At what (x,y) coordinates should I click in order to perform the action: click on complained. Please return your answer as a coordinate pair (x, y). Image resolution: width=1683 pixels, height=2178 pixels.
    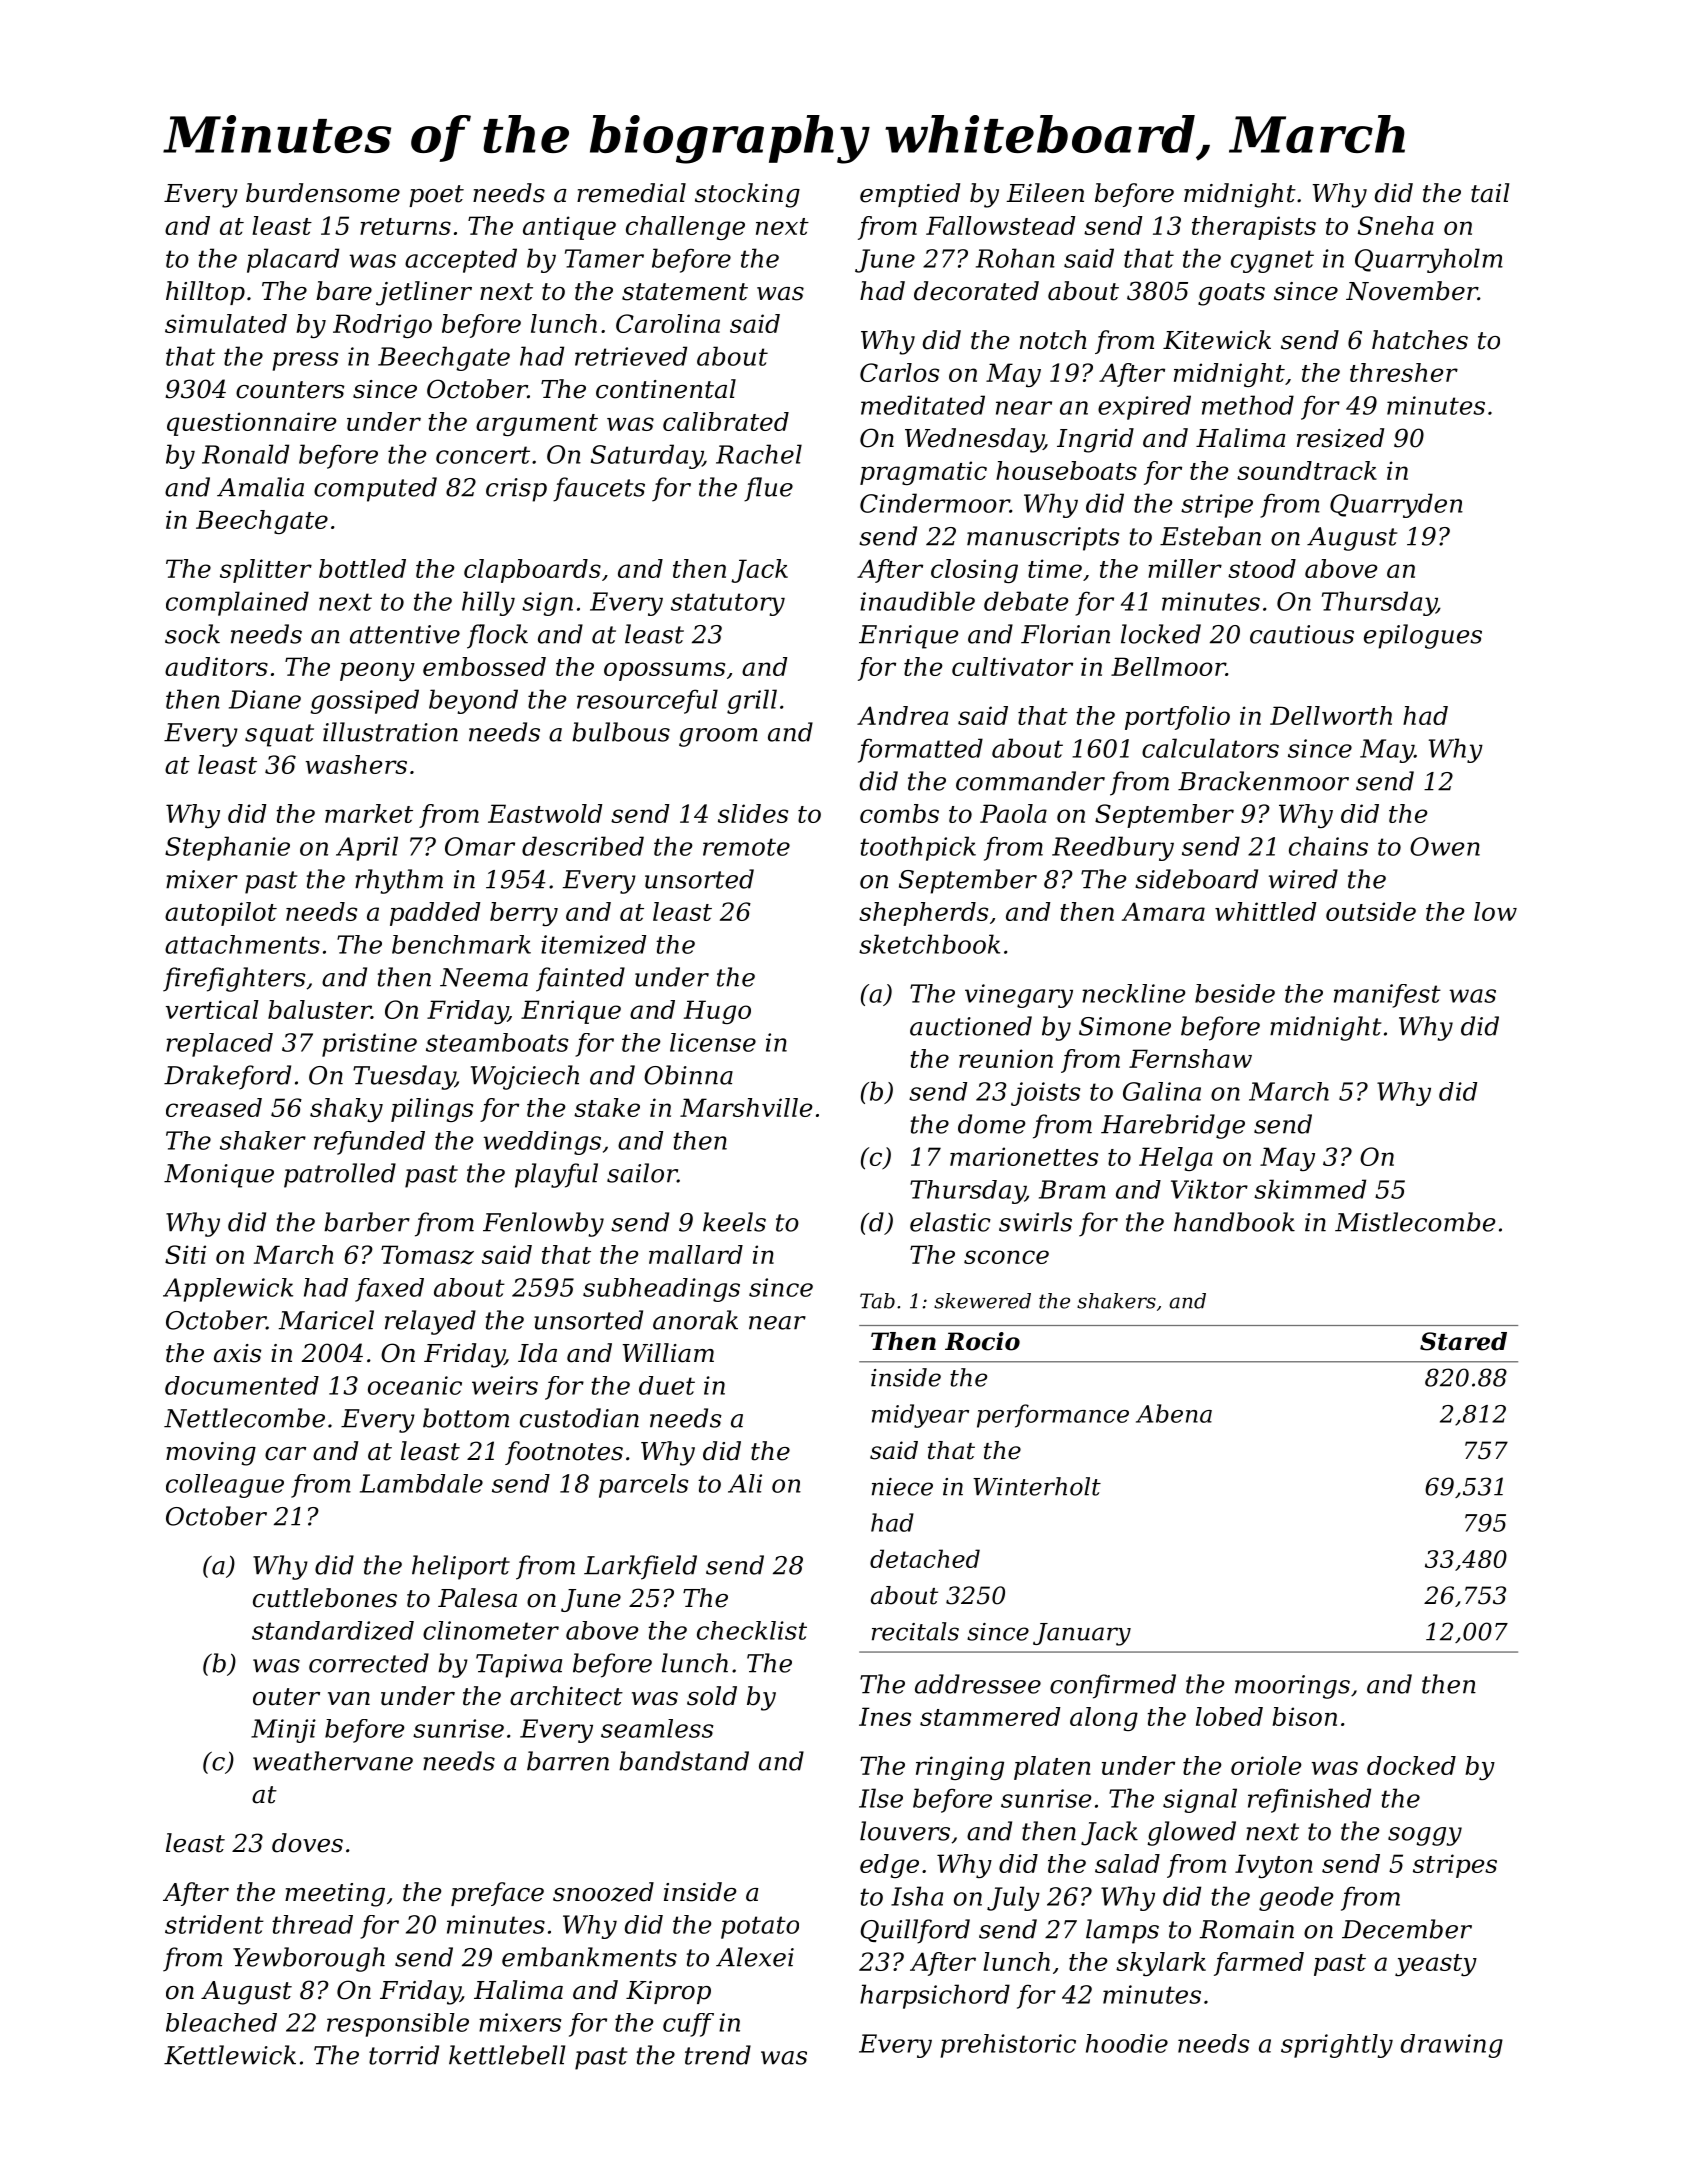
    Looking at the image, I should click on (237, 603).
